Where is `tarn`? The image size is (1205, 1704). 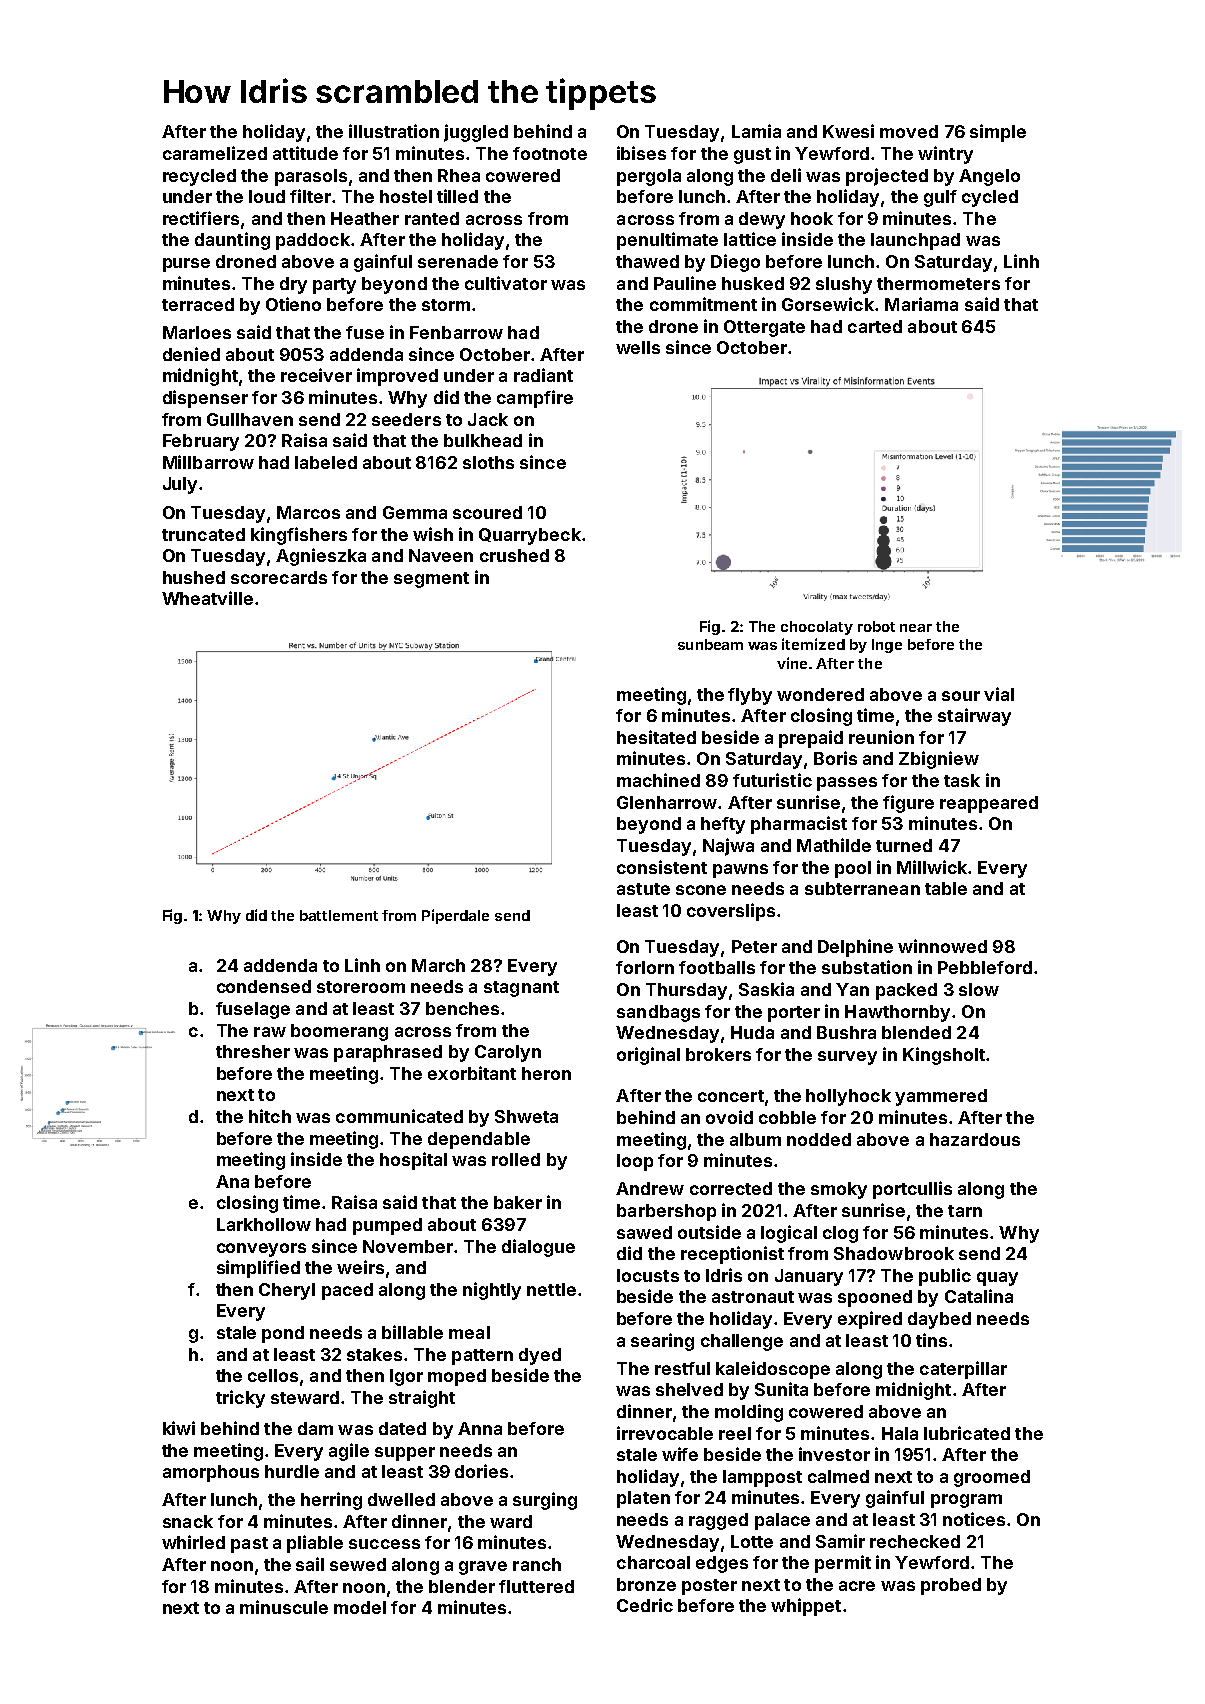 tarn is located at coordinates (965, 1211).
